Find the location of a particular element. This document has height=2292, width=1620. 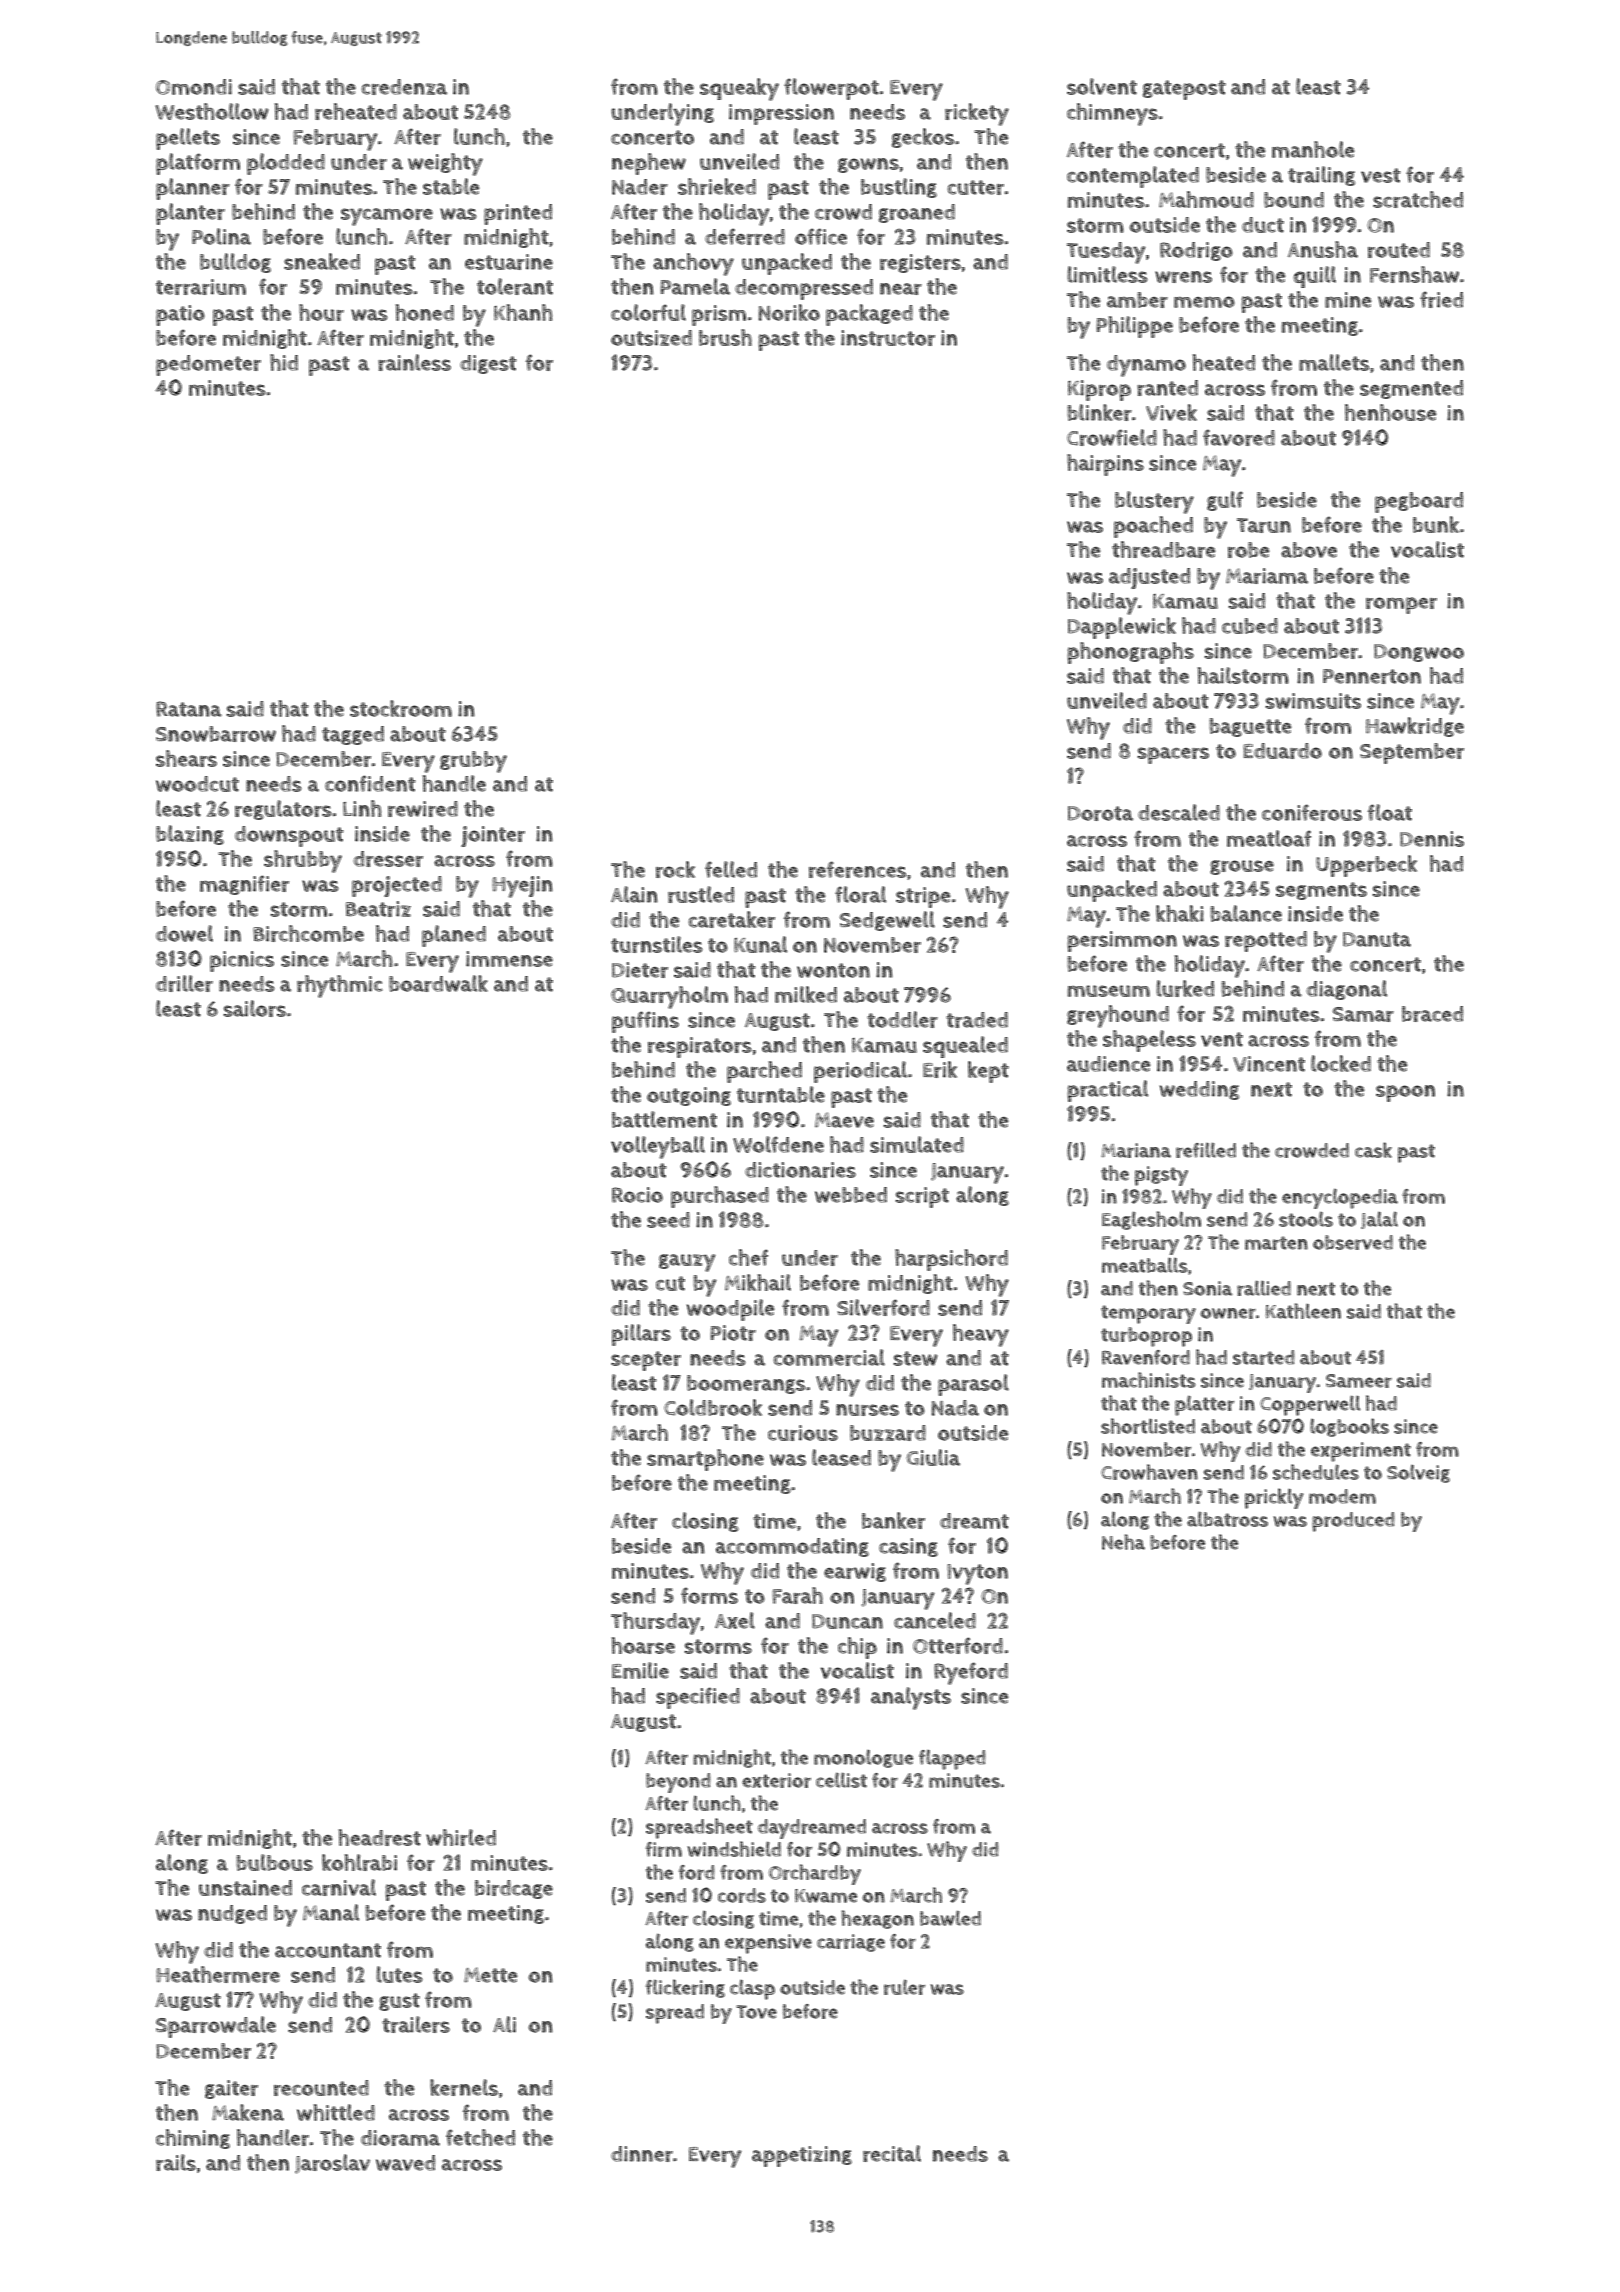

hoarse is located at coordinates (643, 1645).
